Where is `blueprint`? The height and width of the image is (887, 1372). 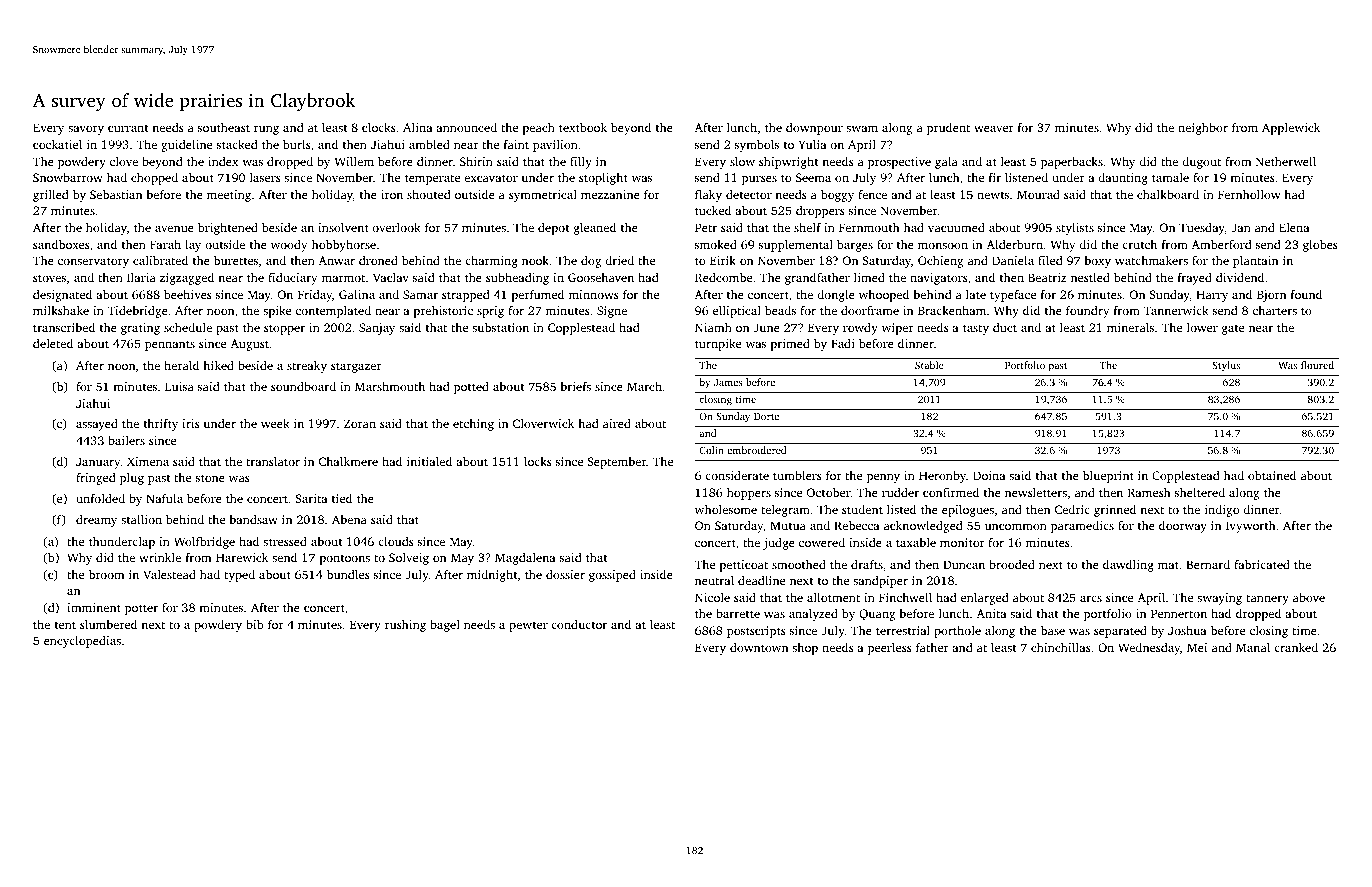 blueprint is located at coordinates (1108, 477).
